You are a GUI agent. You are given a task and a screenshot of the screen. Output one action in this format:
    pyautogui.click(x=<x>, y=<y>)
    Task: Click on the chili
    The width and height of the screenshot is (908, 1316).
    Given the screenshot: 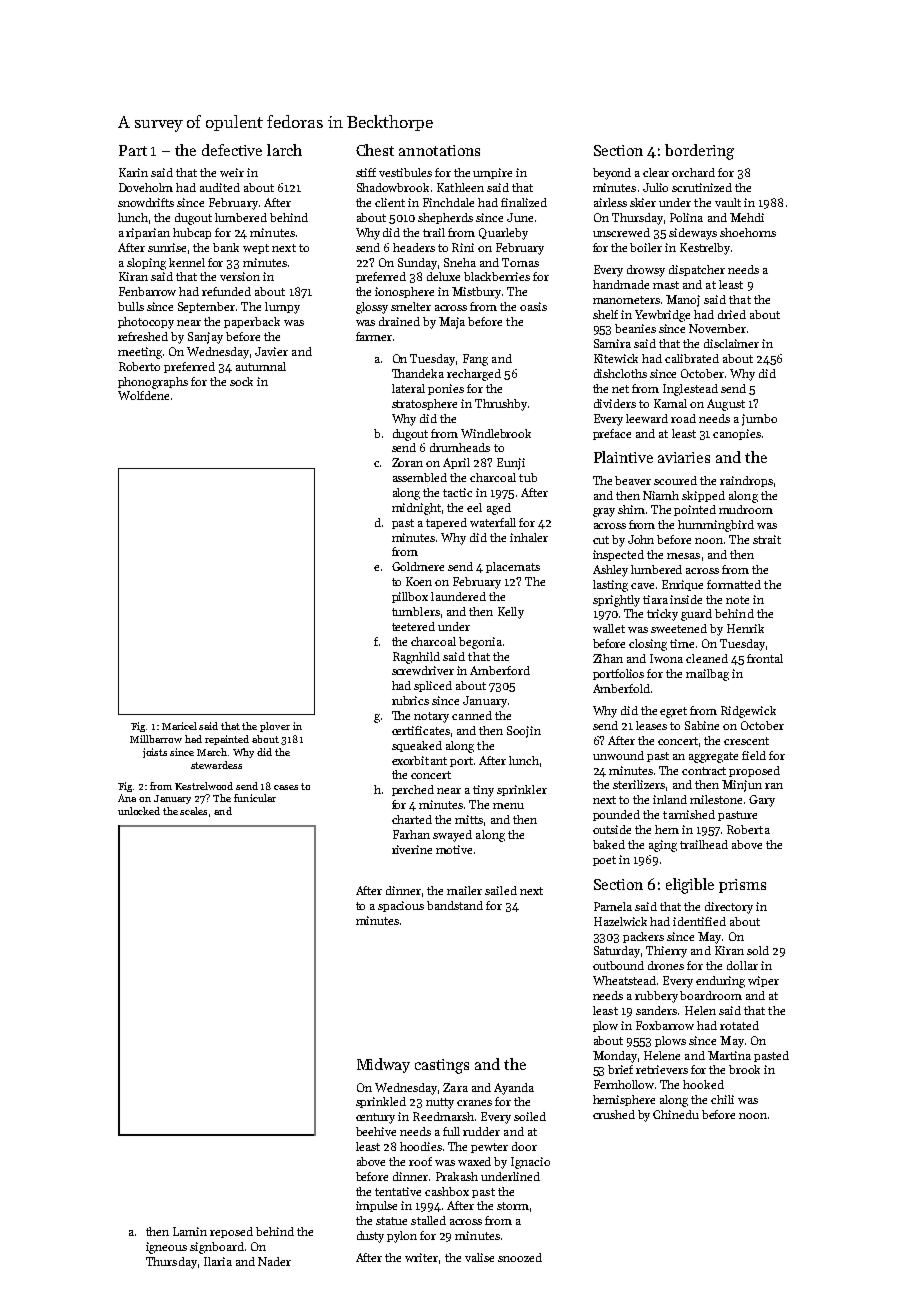 What is the action you would take?
    pyautogui.click(x=722, y=1099)
